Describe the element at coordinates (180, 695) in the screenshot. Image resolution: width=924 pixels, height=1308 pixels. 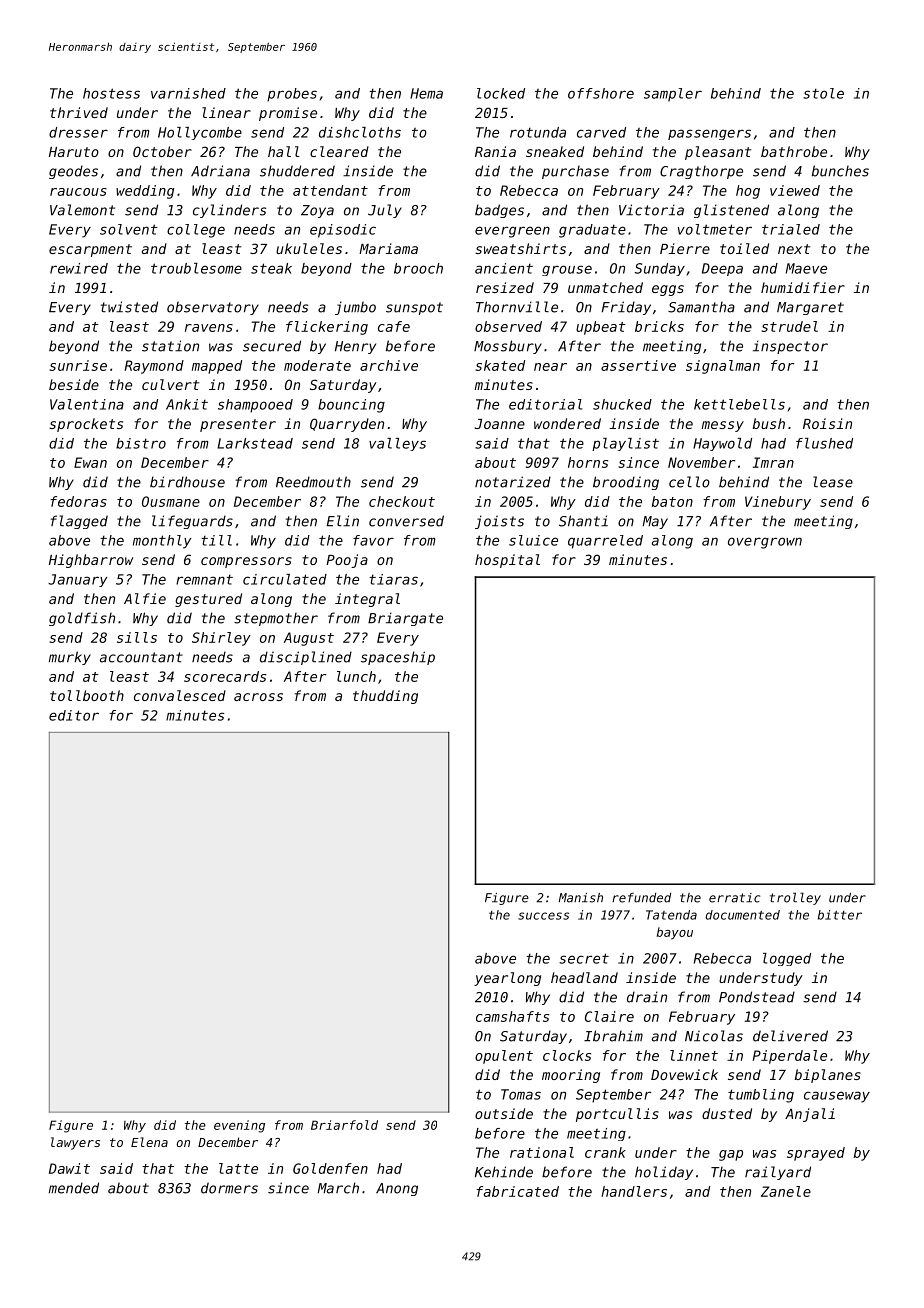
I see `convalesced` at that location.
